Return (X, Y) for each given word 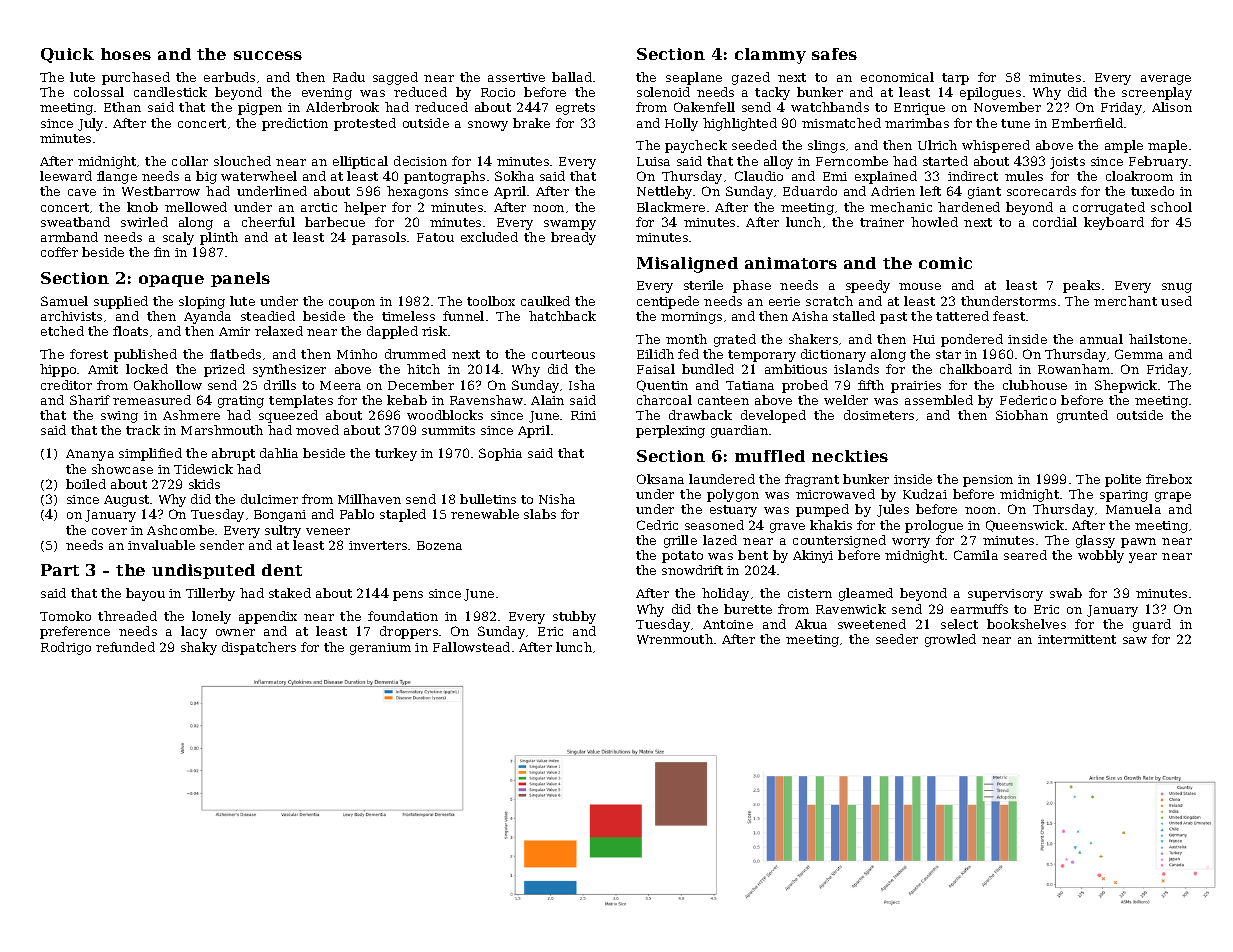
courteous (563, 354)
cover (109, 531)
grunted (1082, 416)
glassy (1095, 541)
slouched (242, 161)
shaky (199, 648)
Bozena (439, 545)
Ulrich (937, 145)
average (1166, 80)
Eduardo (810, 191)
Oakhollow (168, 385)
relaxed (279, 331)
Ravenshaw (486, 400)
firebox (1169, 479)
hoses (126, 54)
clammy (770, 56)
